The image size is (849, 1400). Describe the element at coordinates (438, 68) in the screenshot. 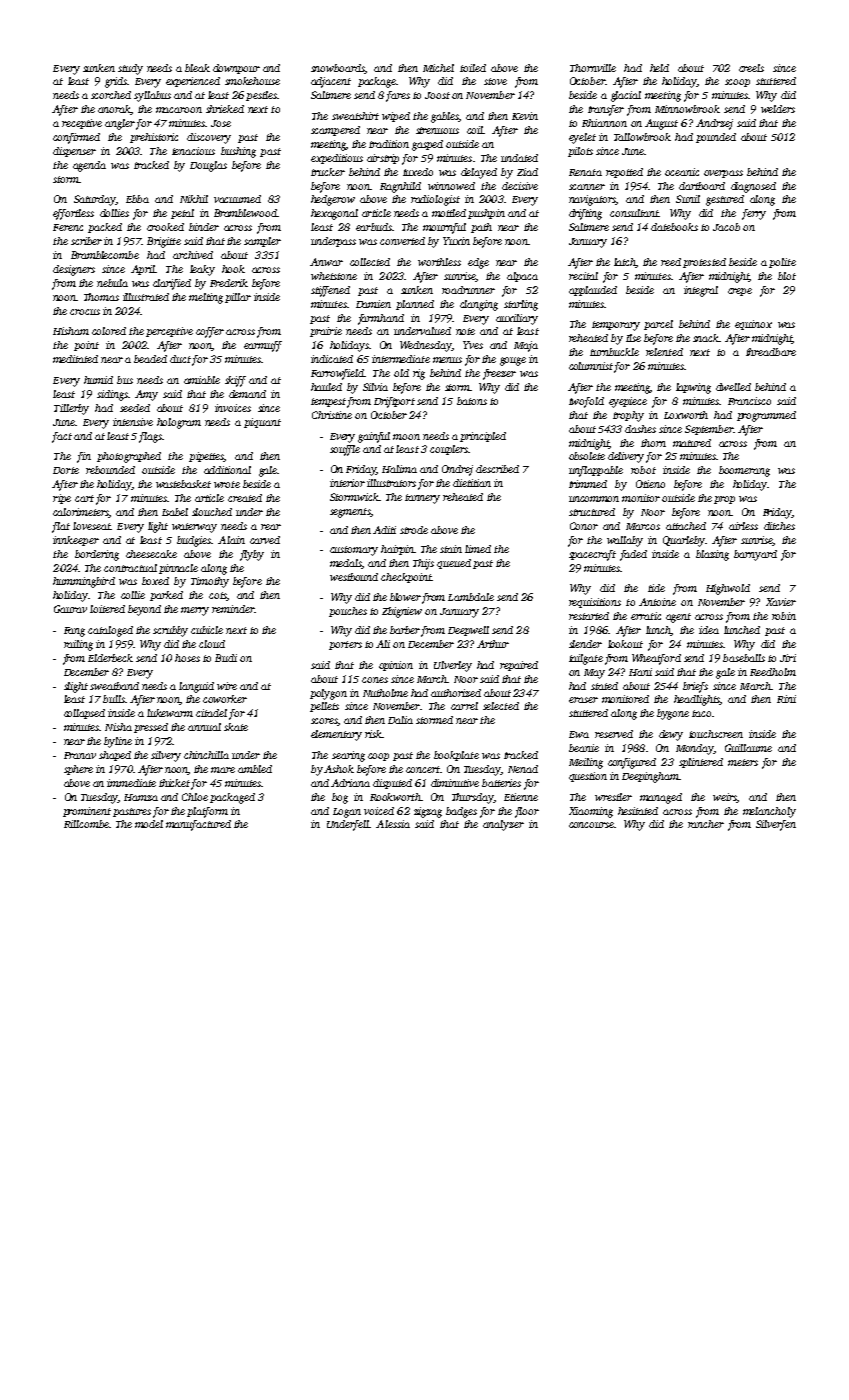

I see `Michel` at that location.
